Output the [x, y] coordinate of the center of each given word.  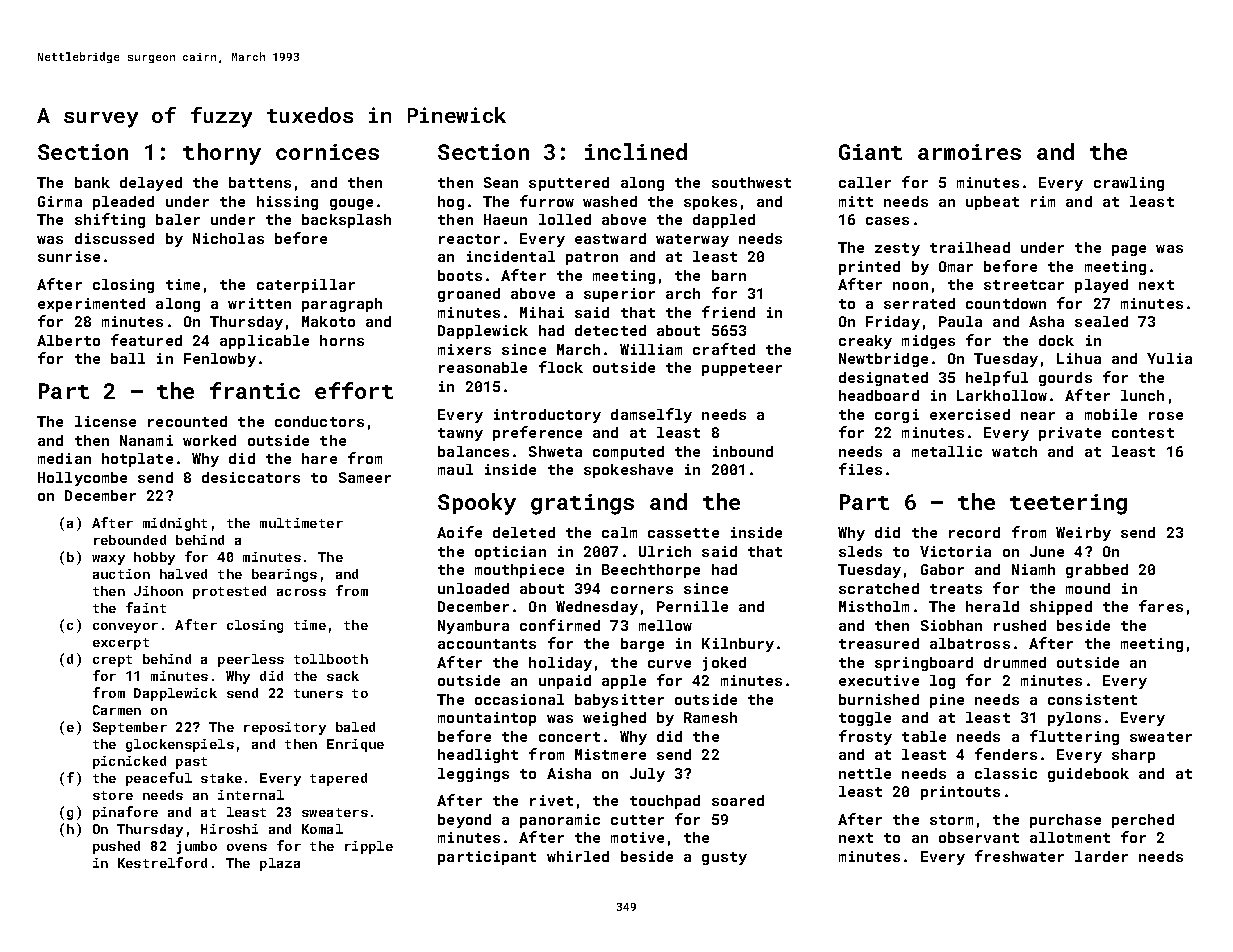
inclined [636, 151]
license [105, 421]
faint [146, 607]
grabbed [1097, 571]
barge [642, 645]
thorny [222, 154]
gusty [724, 858]
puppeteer [742, 369]
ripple [369, 847]
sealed [1101, 321]
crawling [1129, 184]
